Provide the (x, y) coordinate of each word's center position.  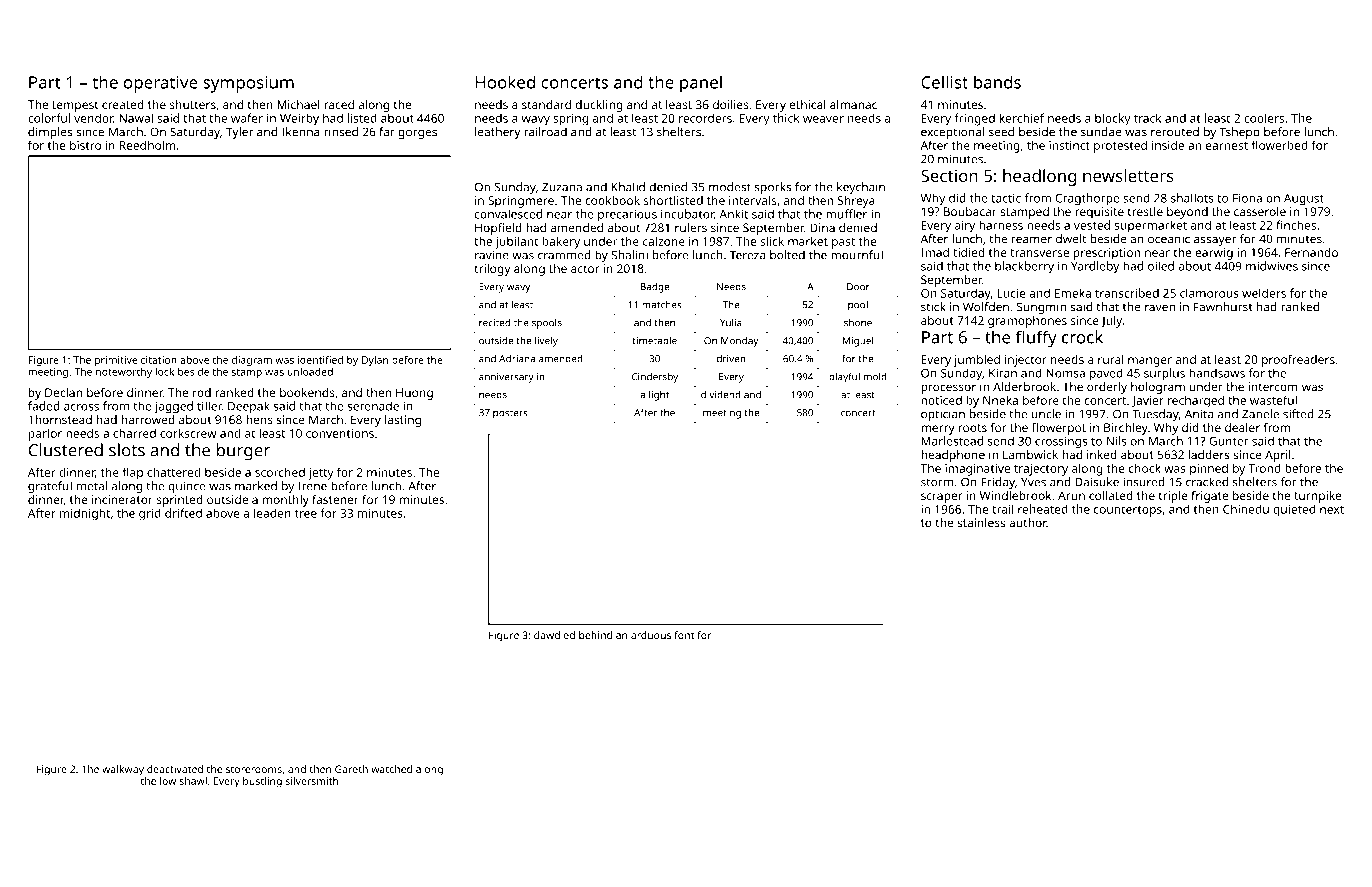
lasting (403, 421)
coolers (1264, 118)
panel (701, 84)
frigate (1209, 497)
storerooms (254, 769)
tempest (75, 106)
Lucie (1011, 293)
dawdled (554, 635)
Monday (739, 341)
